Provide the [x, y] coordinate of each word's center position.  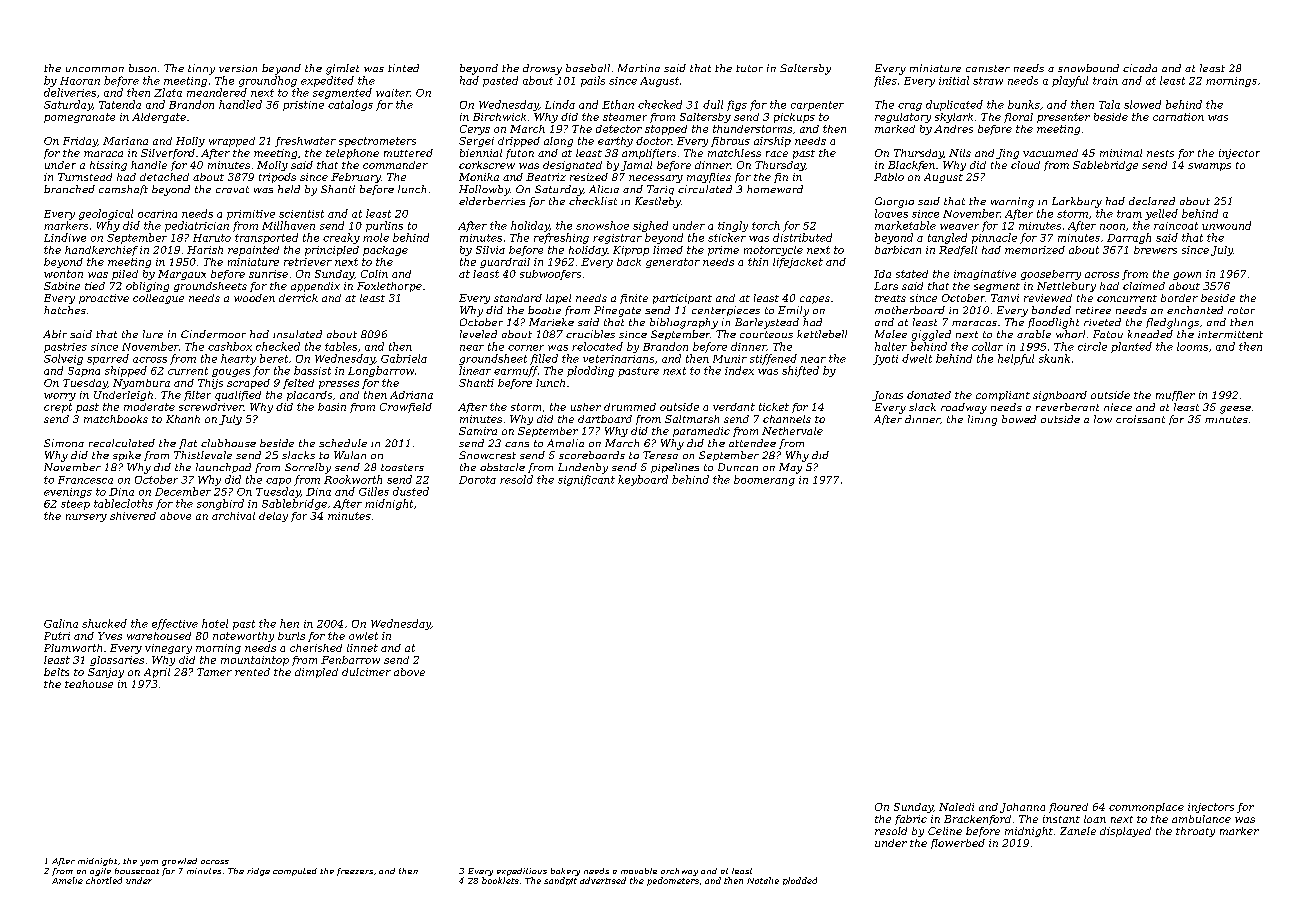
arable [1034, 334]
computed [295, 872]
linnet [362, 648]
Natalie [763, 880]
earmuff [516, 371]
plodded [800, 881]
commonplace [1146, 808]
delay [273, 517]
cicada [1140, 68]
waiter [393, 93]
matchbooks [116, 419]
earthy [615, 142]
